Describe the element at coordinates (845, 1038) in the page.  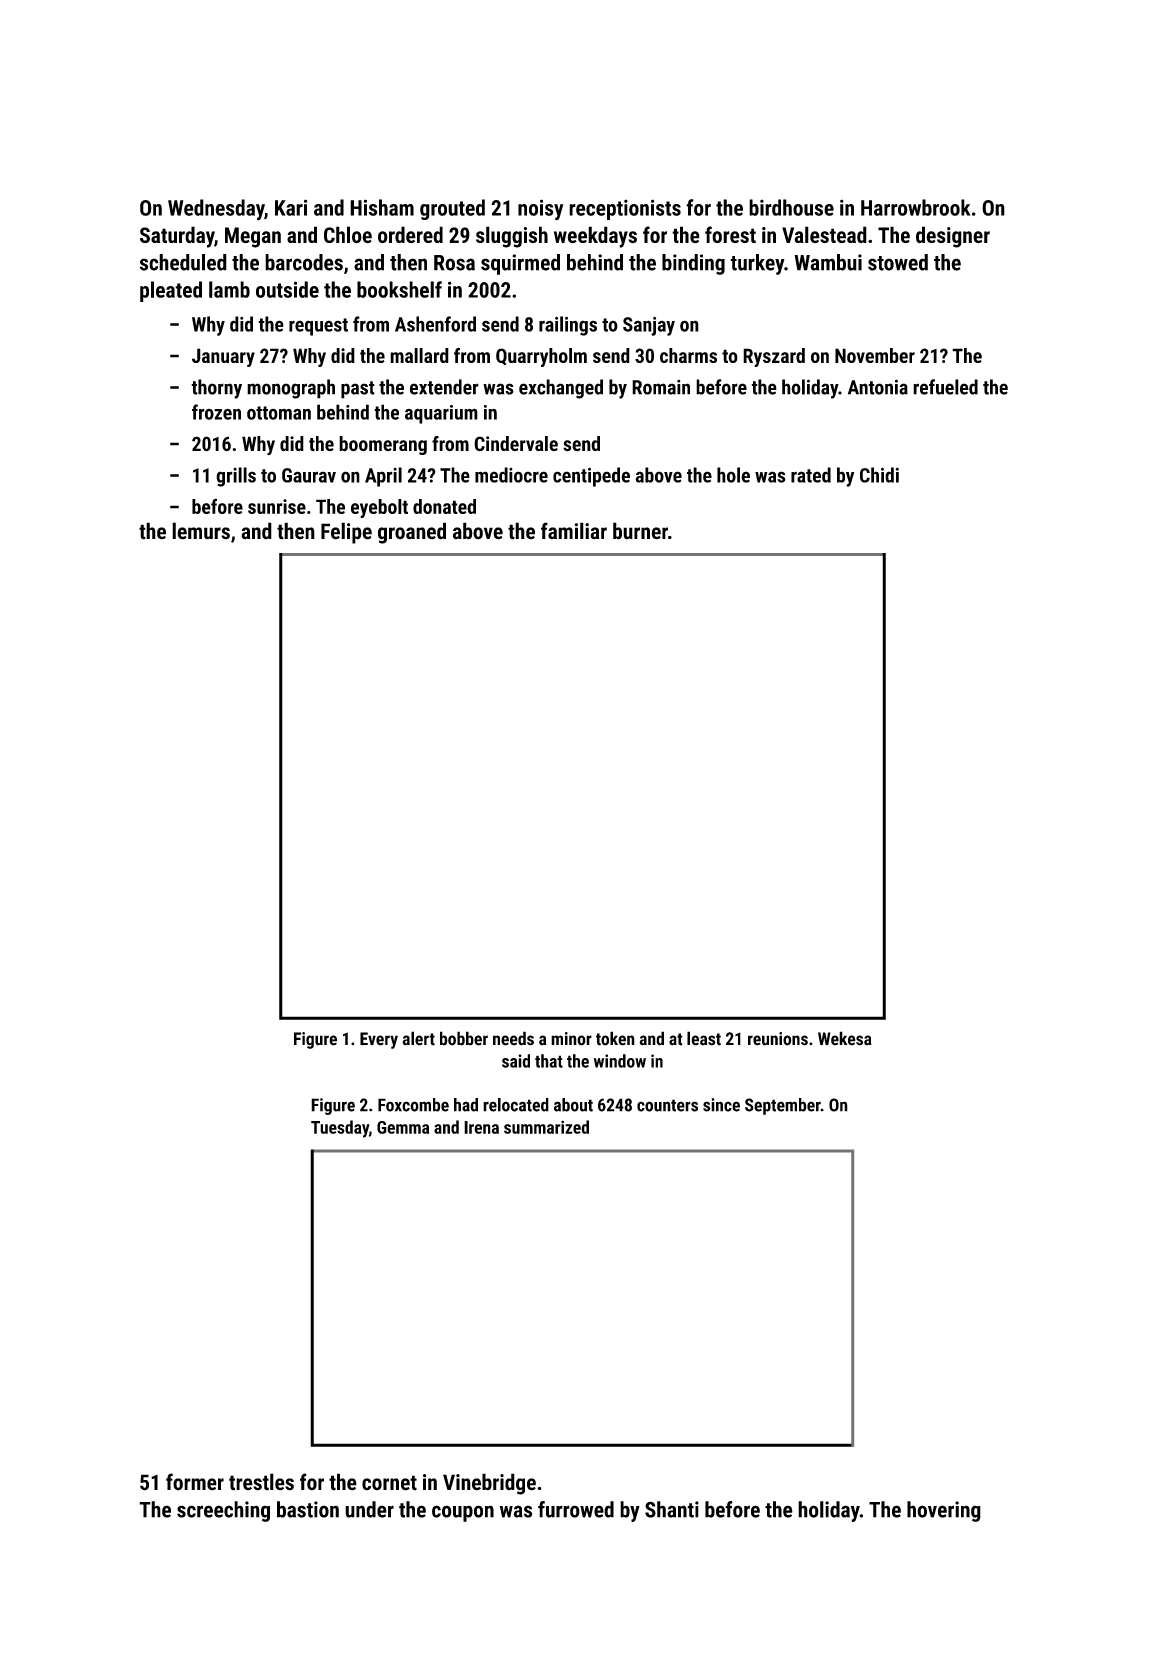
I see `Wekesa` at that location.
